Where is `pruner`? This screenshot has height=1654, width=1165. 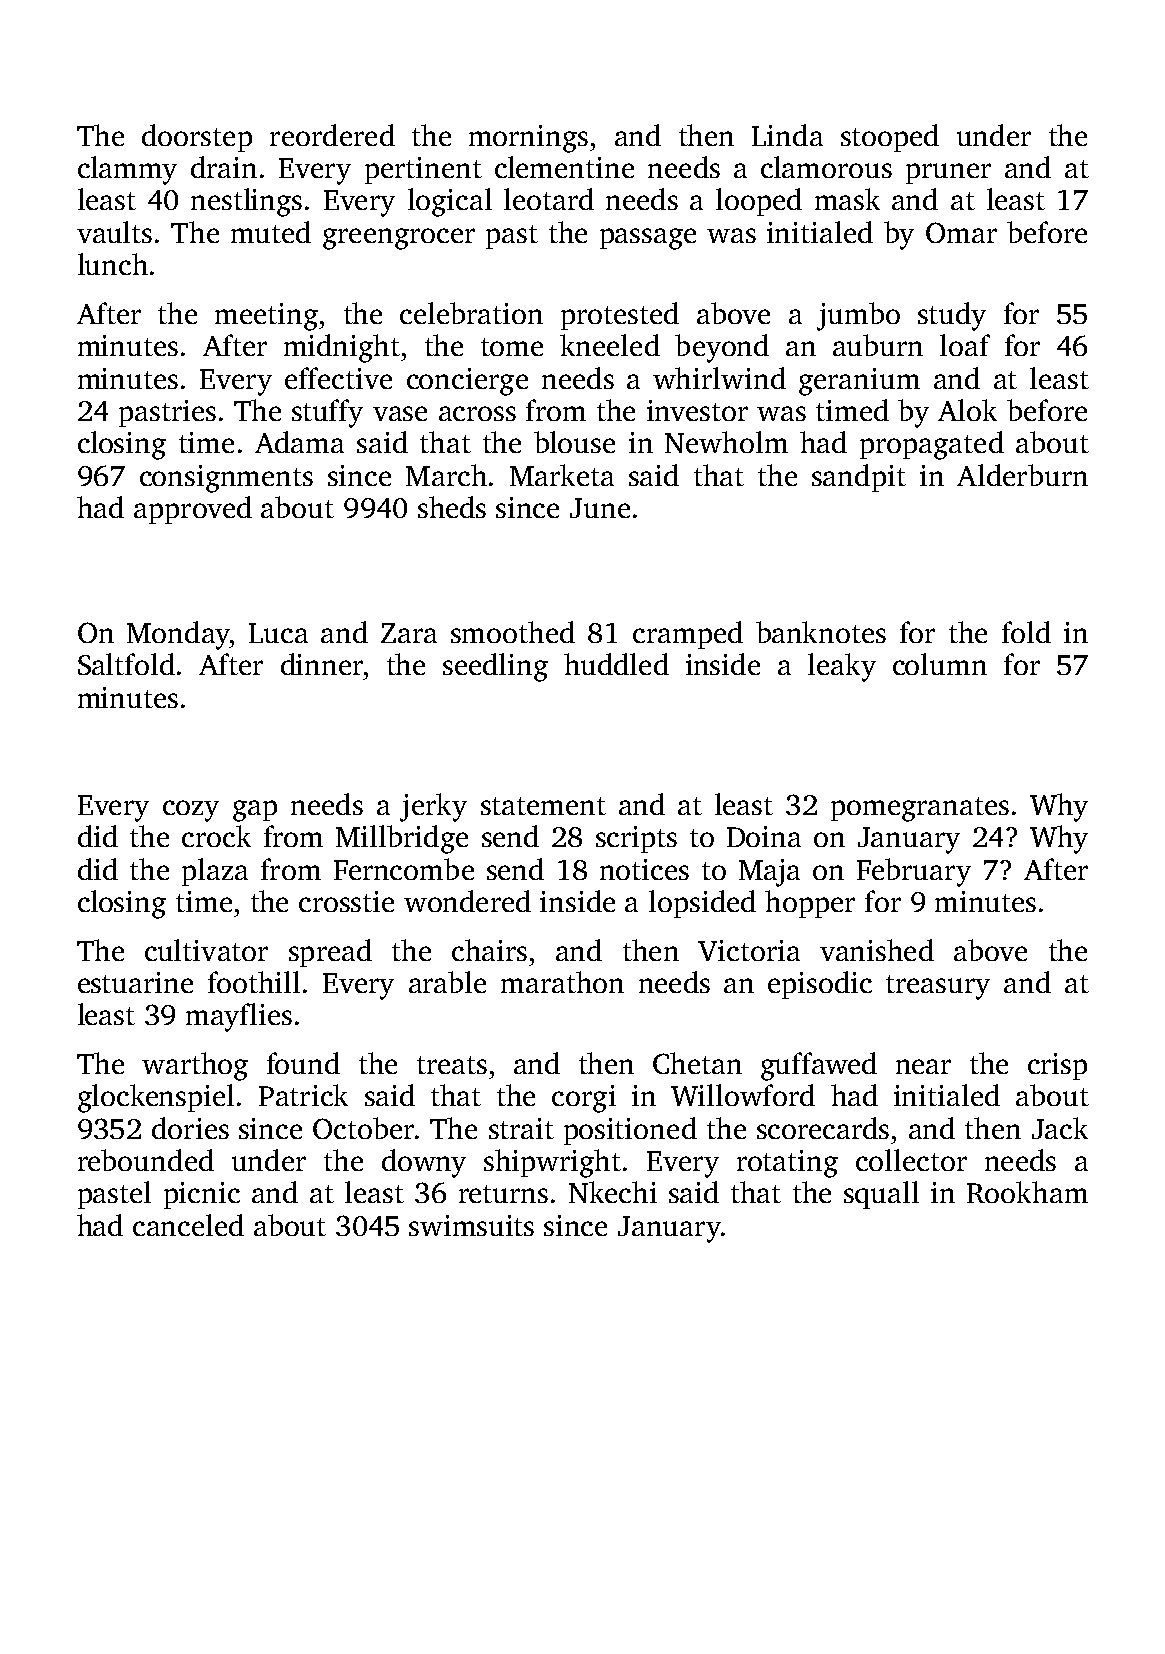 pruner is located at coordinates (948, 173).
